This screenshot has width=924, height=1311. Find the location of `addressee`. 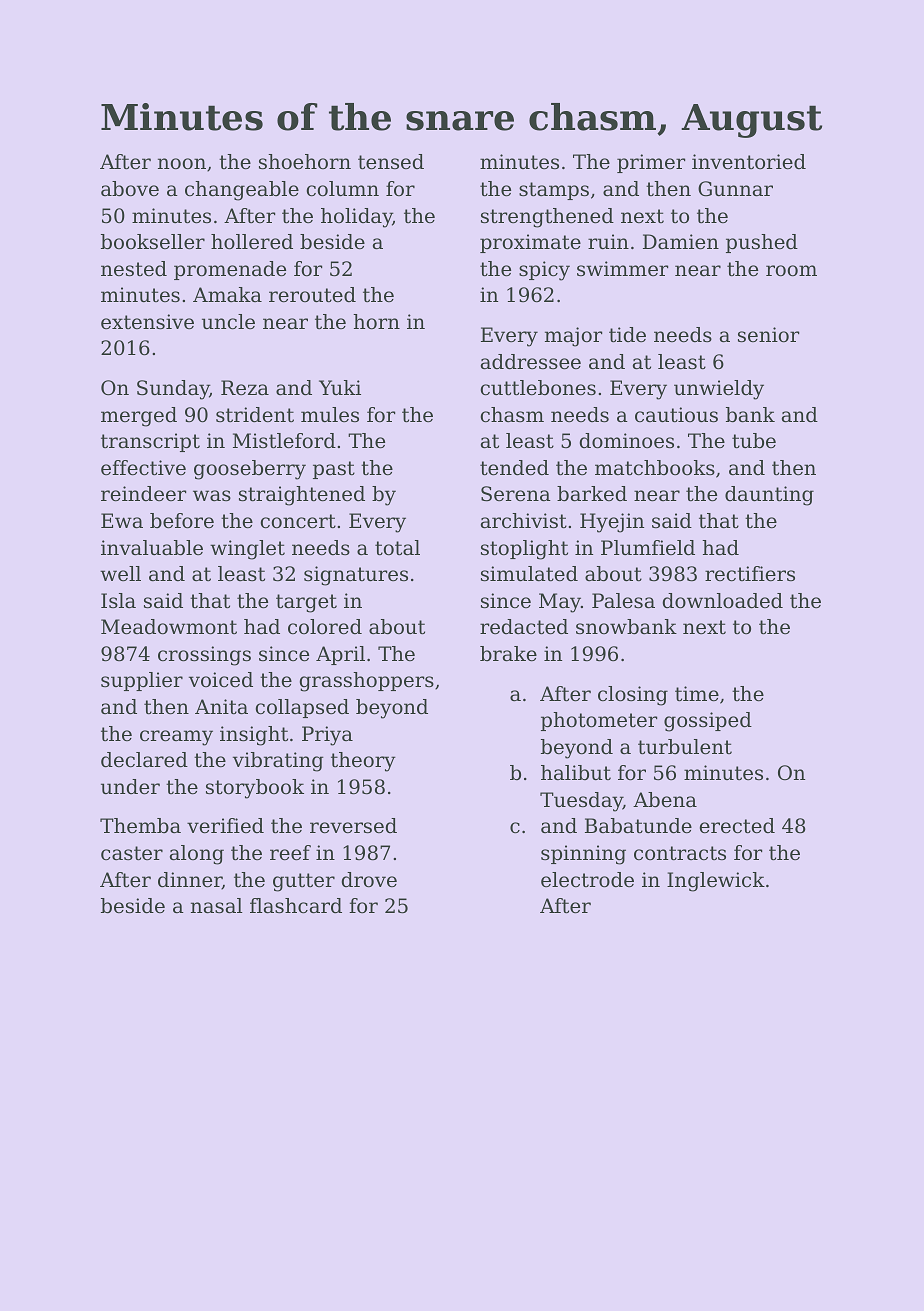

addressee is located at coordinates (531, 362).
